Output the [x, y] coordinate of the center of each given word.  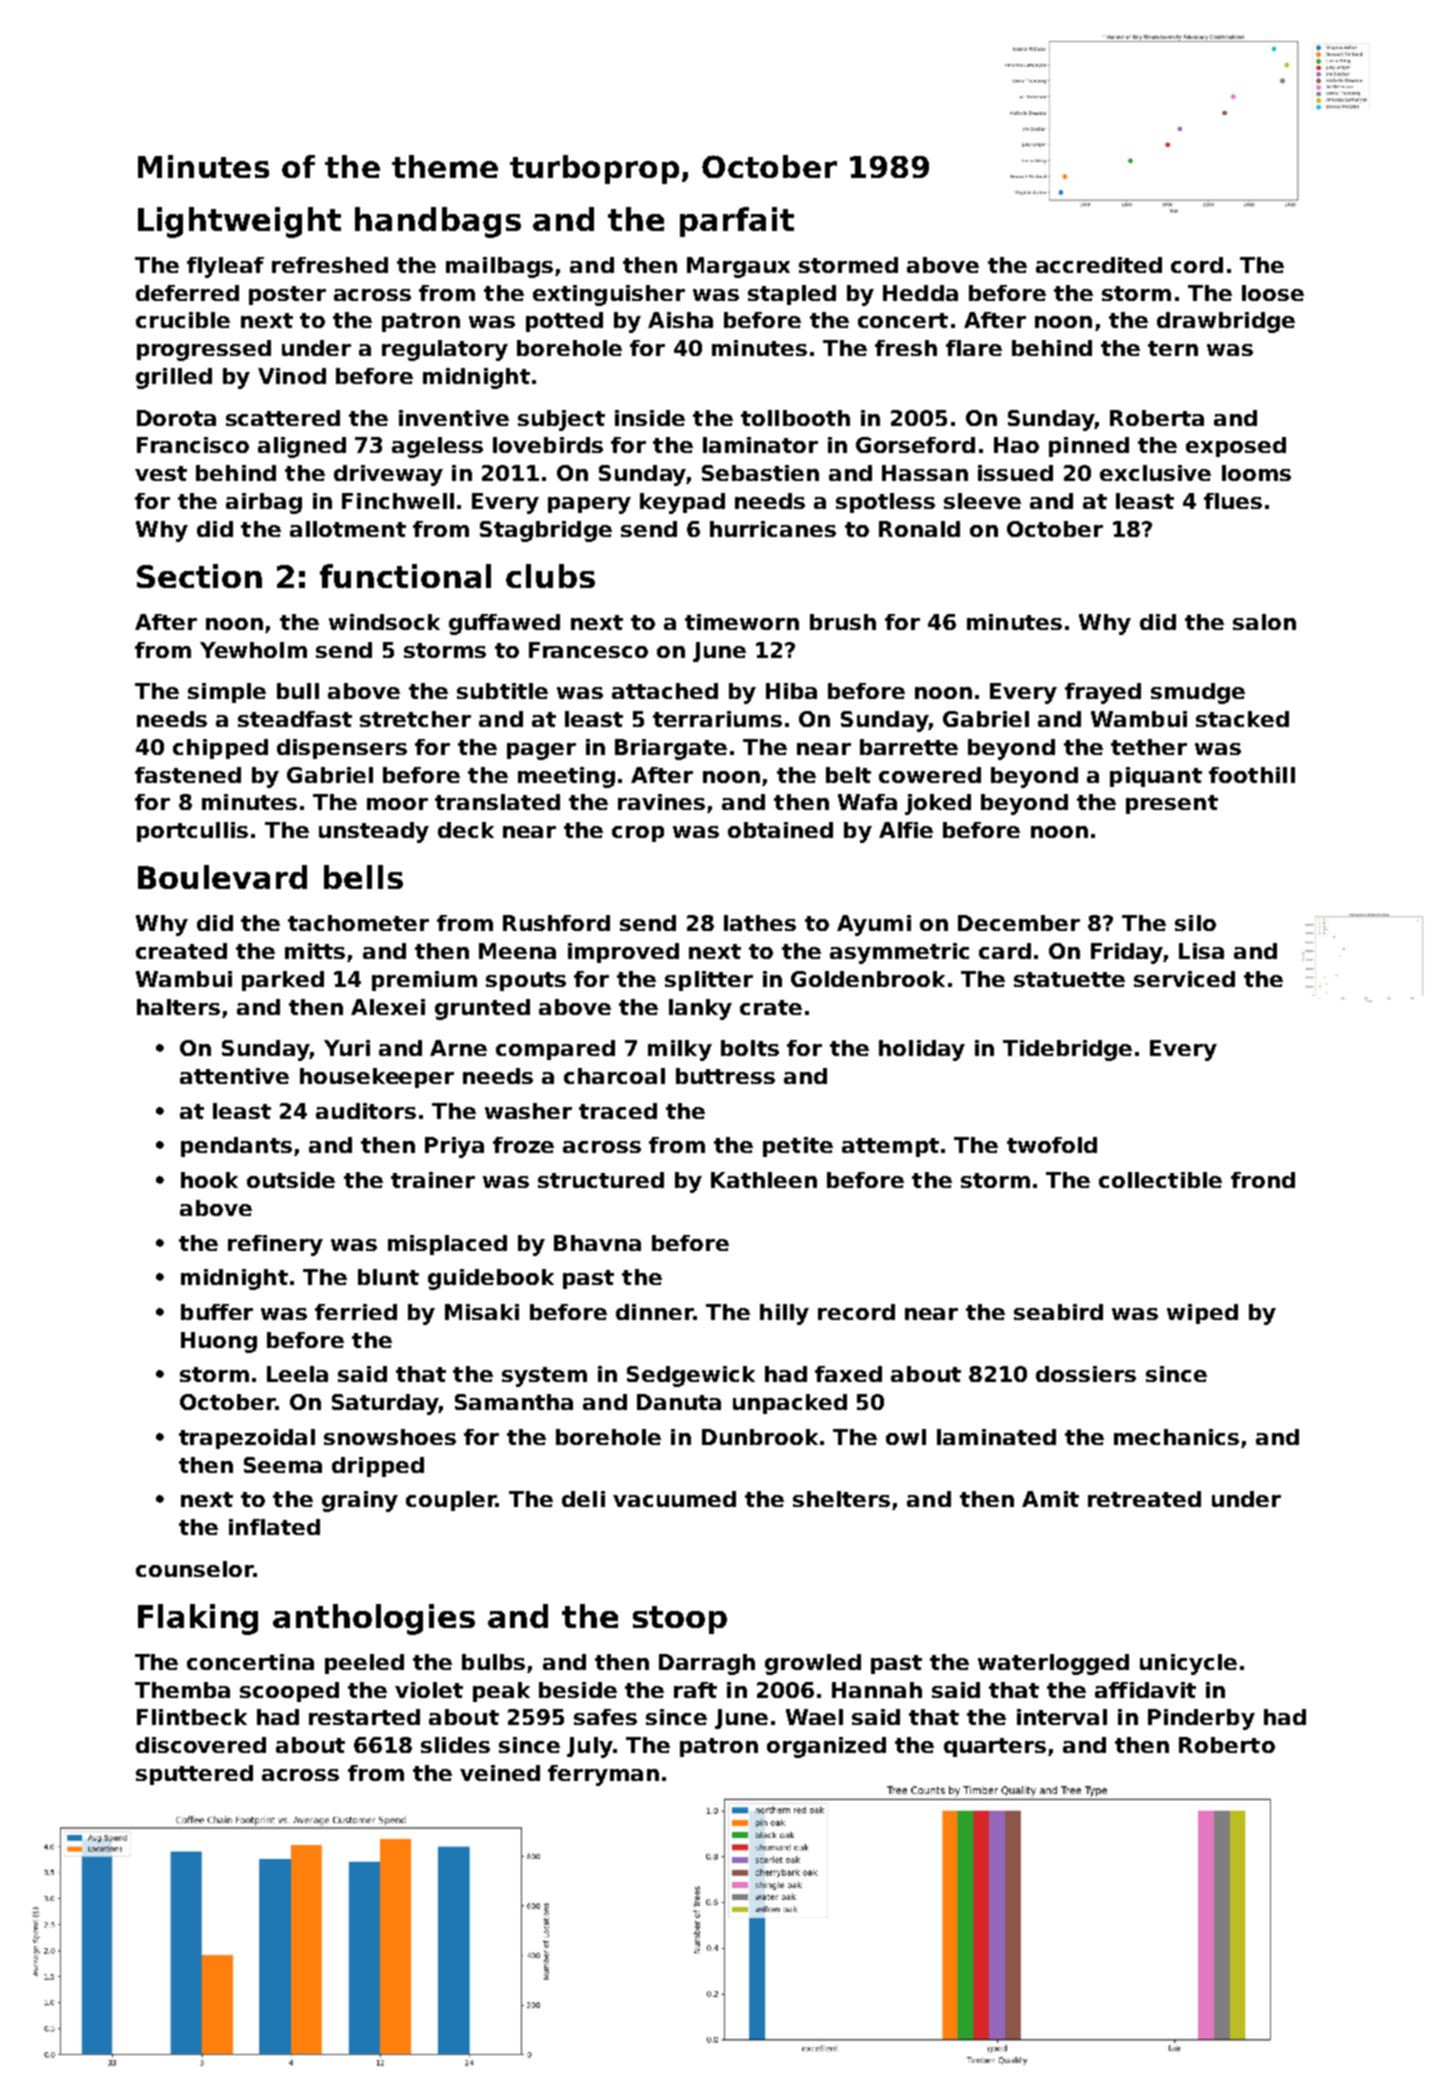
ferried [356, 1312]
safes [605, 1717]
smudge [1198, 693]
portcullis [192, 832]
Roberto [1227, 1745]
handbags [438, 222]
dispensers [342, 749]
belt [848, 775]
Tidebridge [1067, 1050]
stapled [792, 295]
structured [601, 1180]
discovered [201, 1745]
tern [1173, 348]
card [1005, 951]
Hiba [791, 691]
